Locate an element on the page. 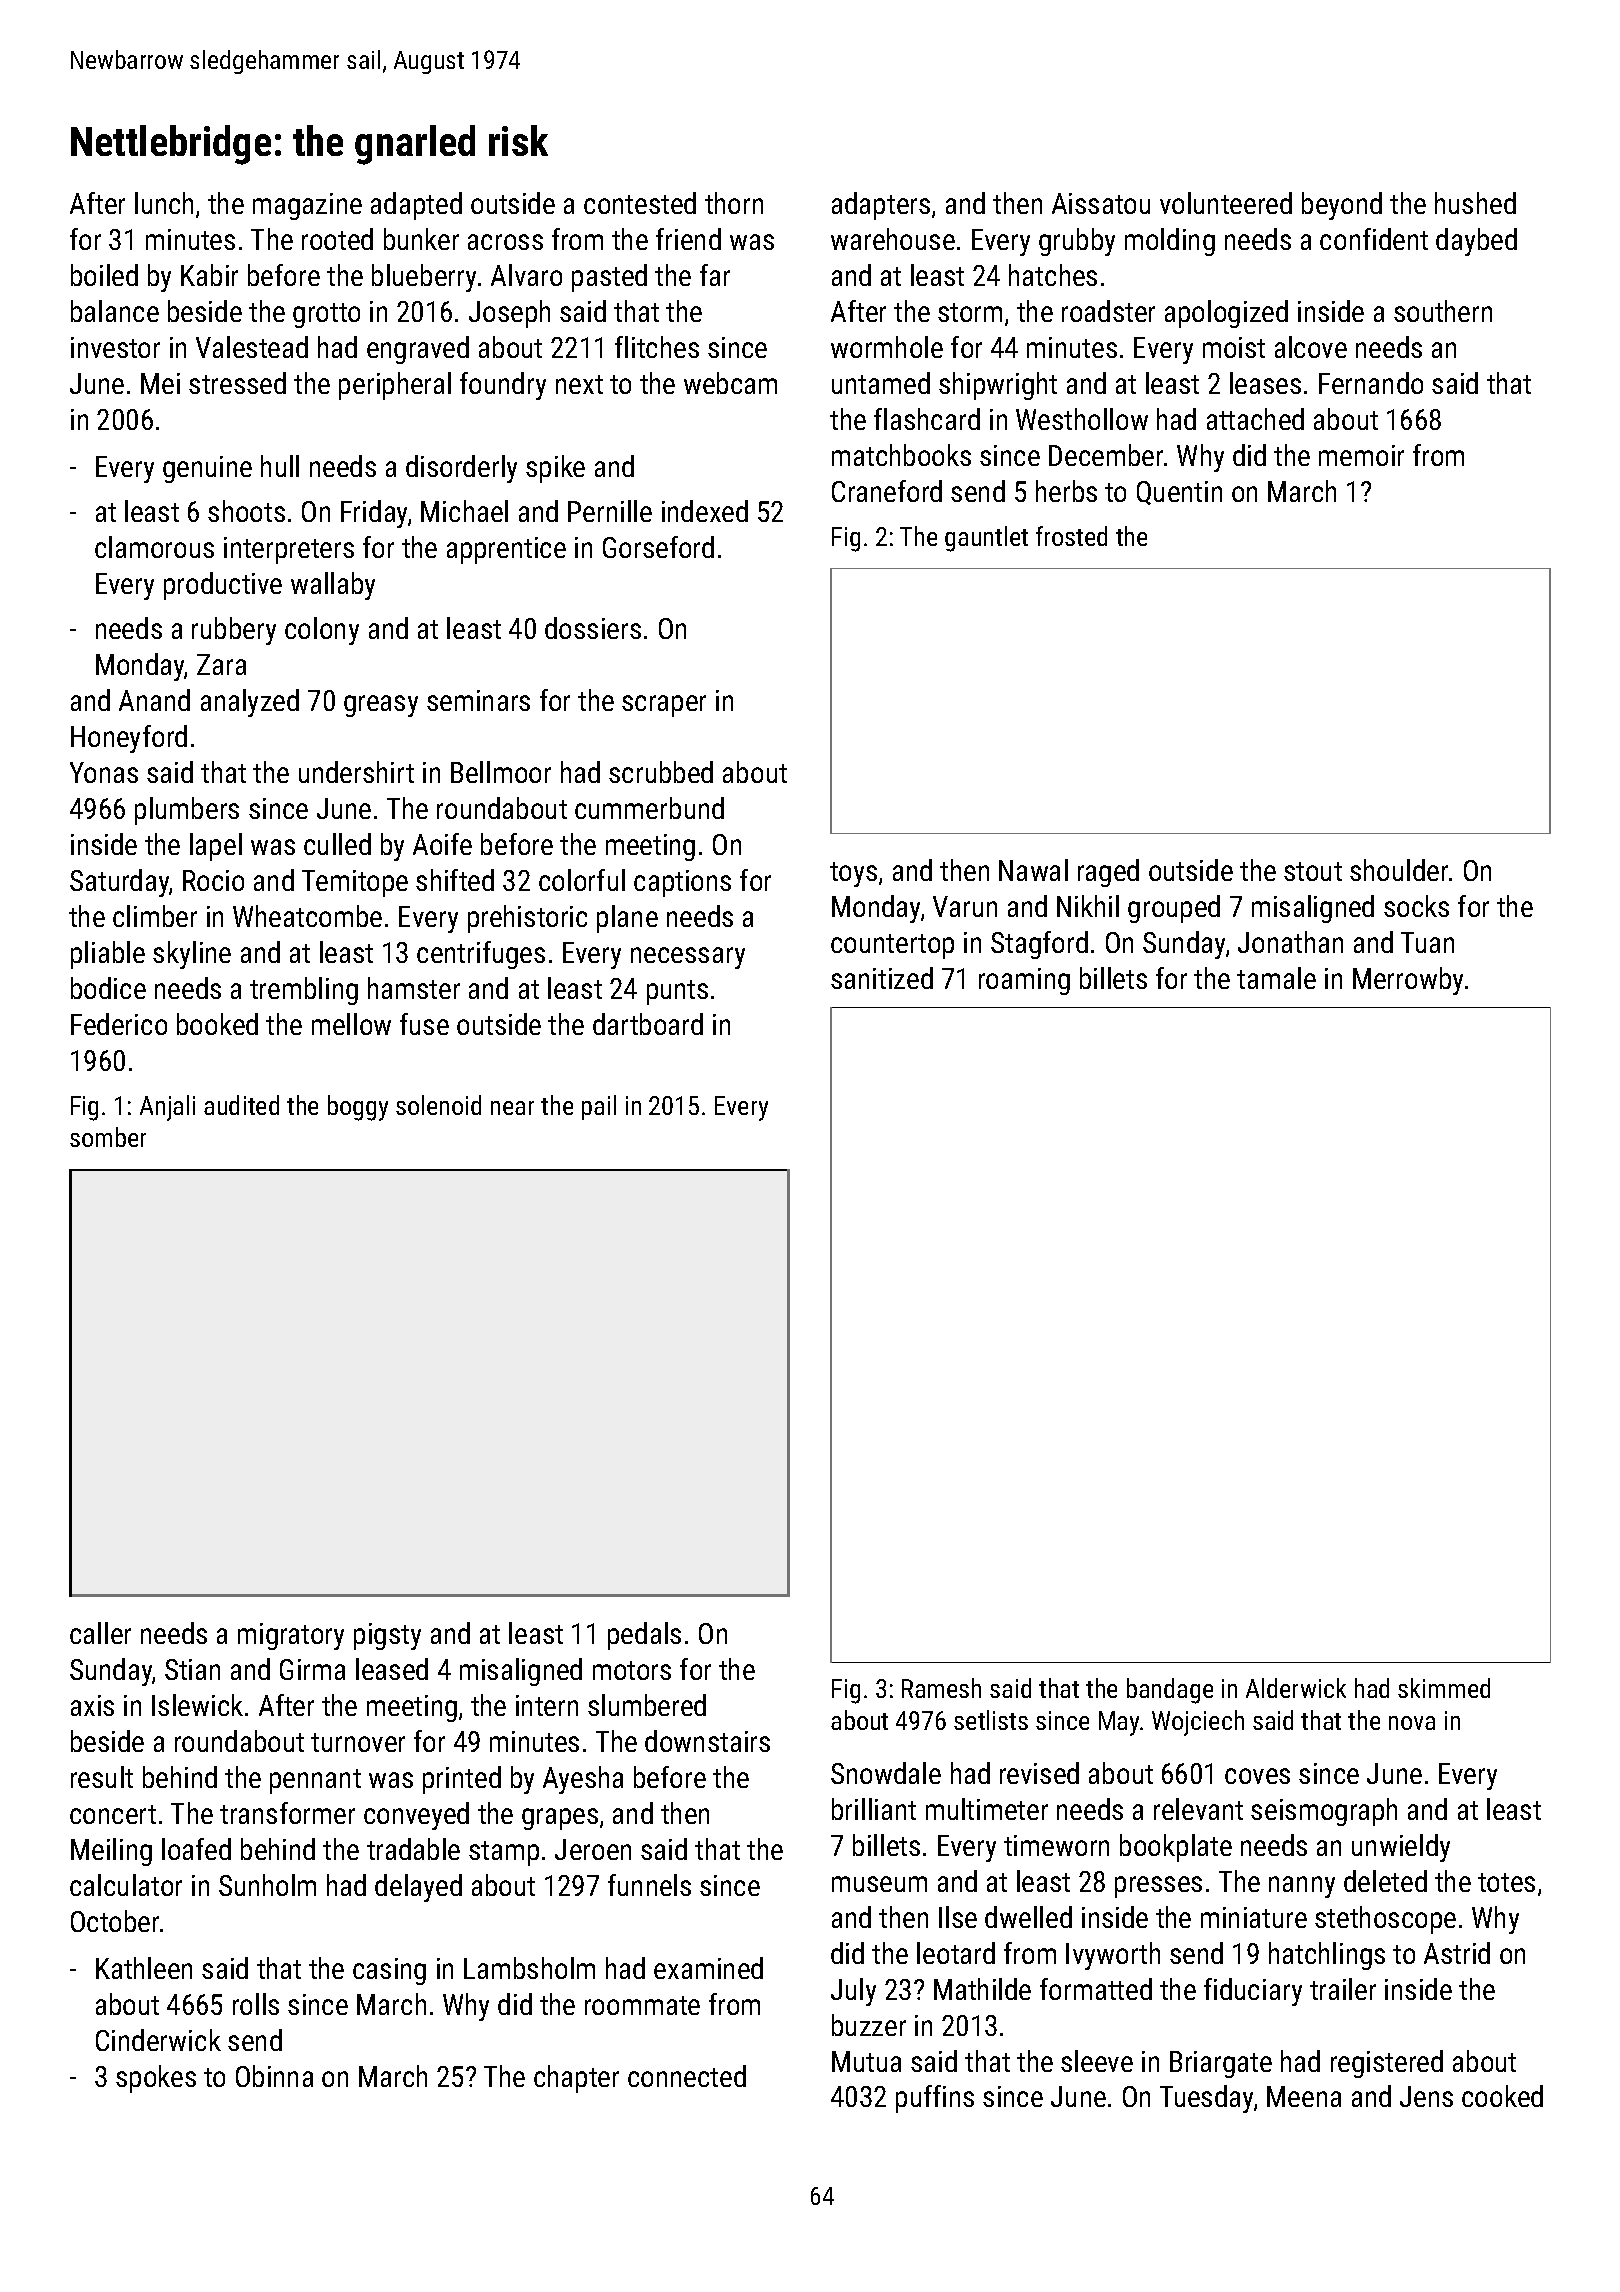 This document has width=1620, height=2292. fuse is located at coordinates (424, 1024).
